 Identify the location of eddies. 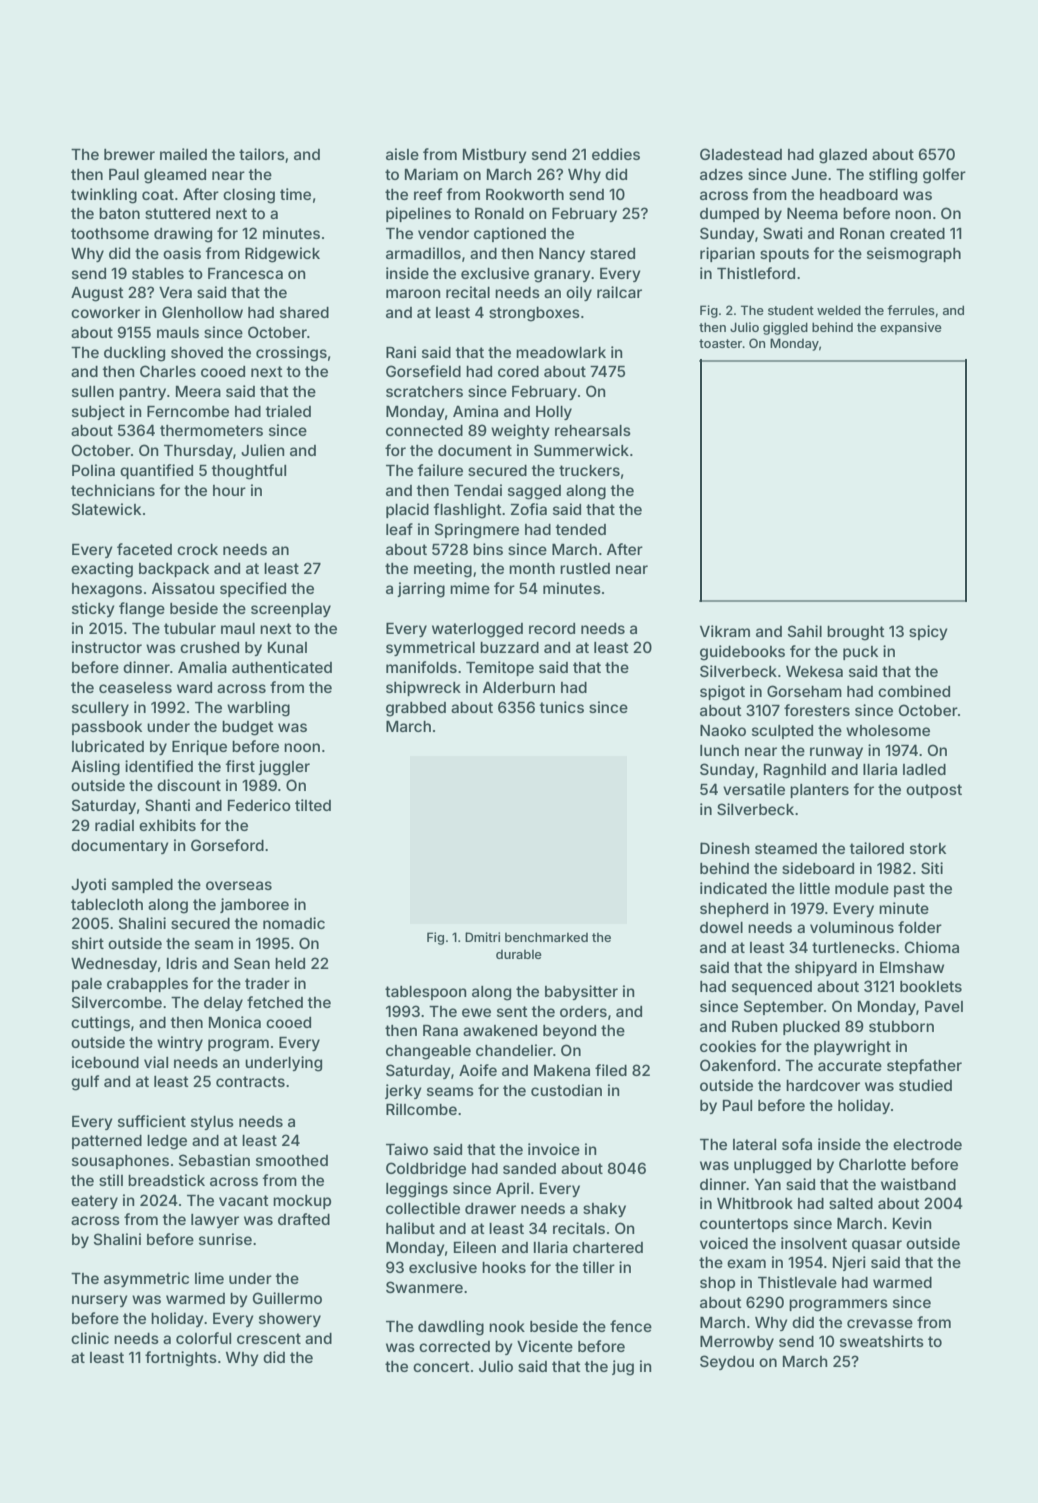
(616, 154).
